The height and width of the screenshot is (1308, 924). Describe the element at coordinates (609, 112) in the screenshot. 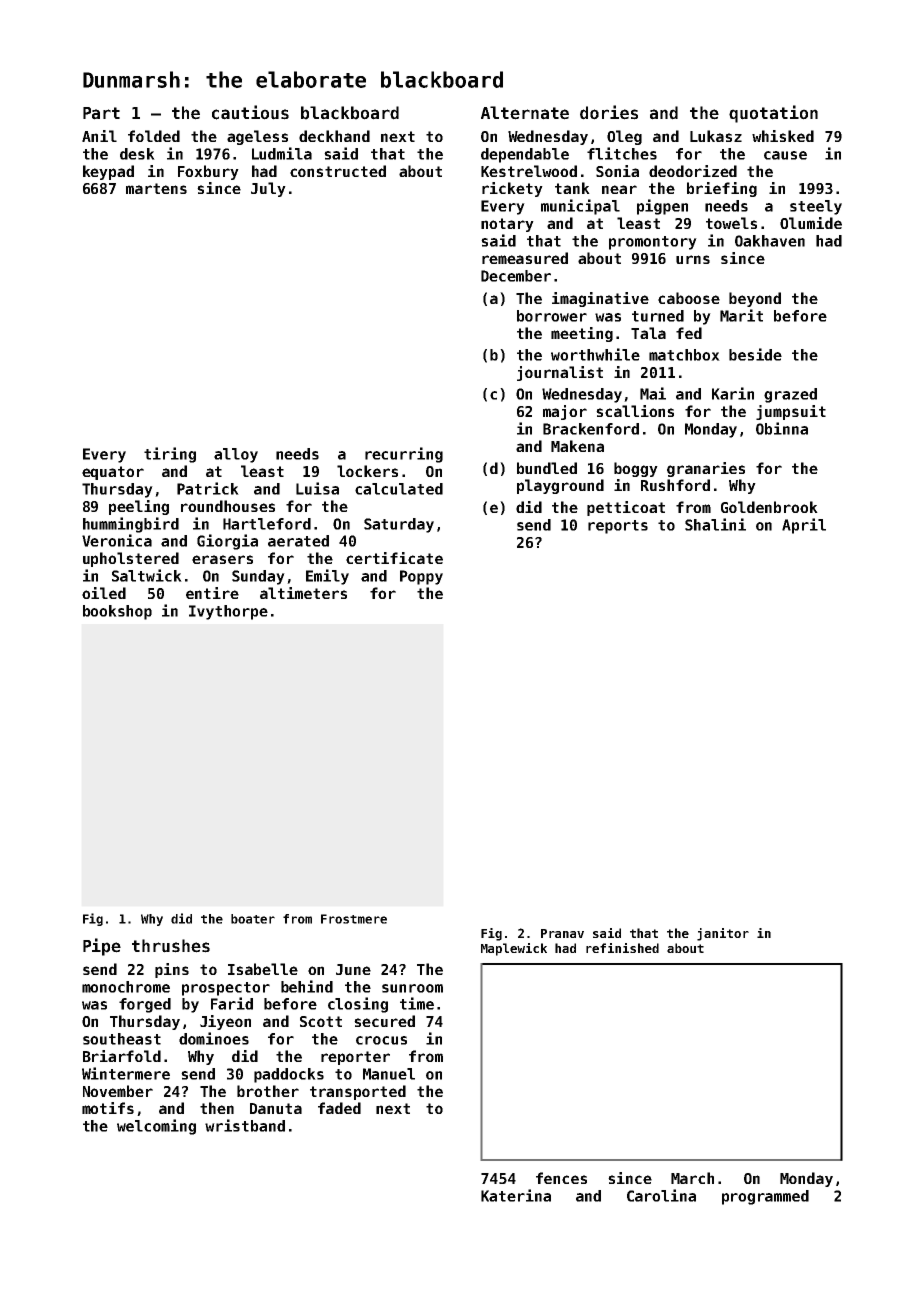

I see `dories` at that location.
